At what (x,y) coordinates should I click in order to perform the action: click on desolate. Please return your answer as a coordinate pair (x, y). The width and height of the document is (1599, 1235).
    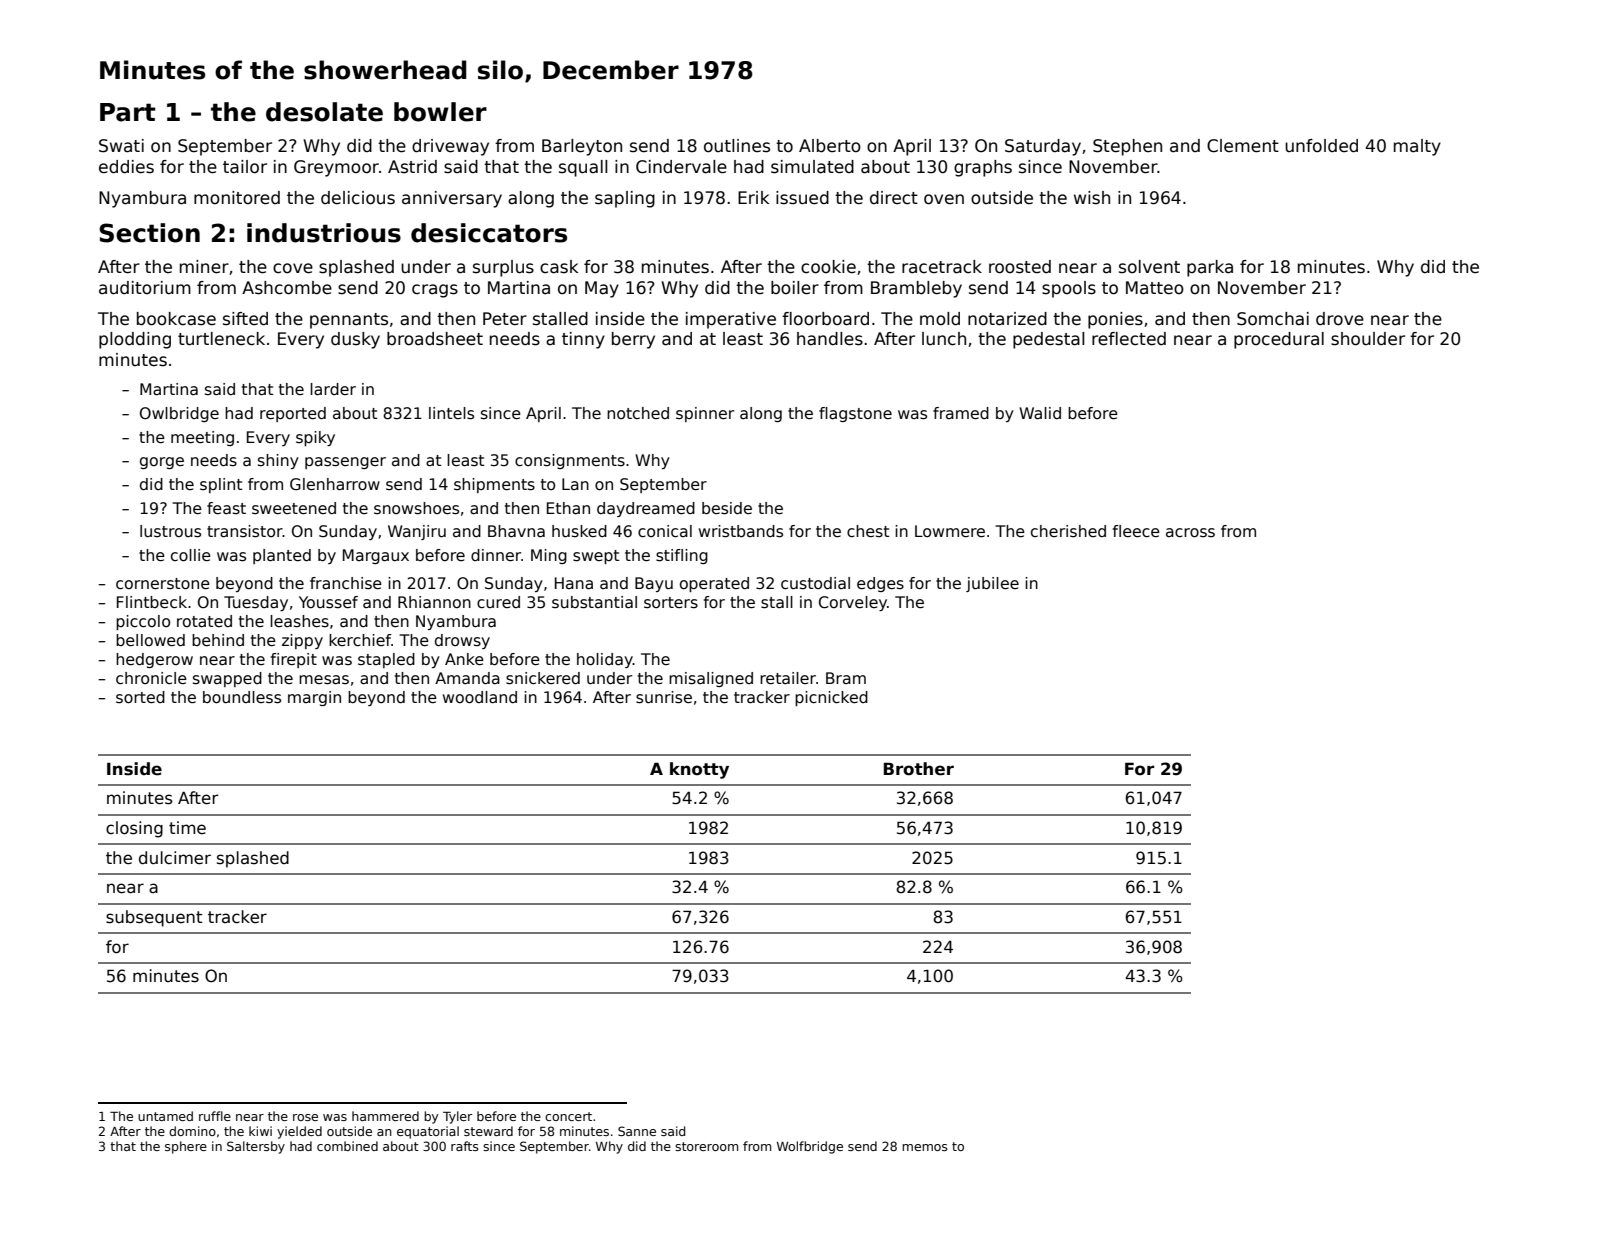
    Looking at the image, I should click on (324, 112).
